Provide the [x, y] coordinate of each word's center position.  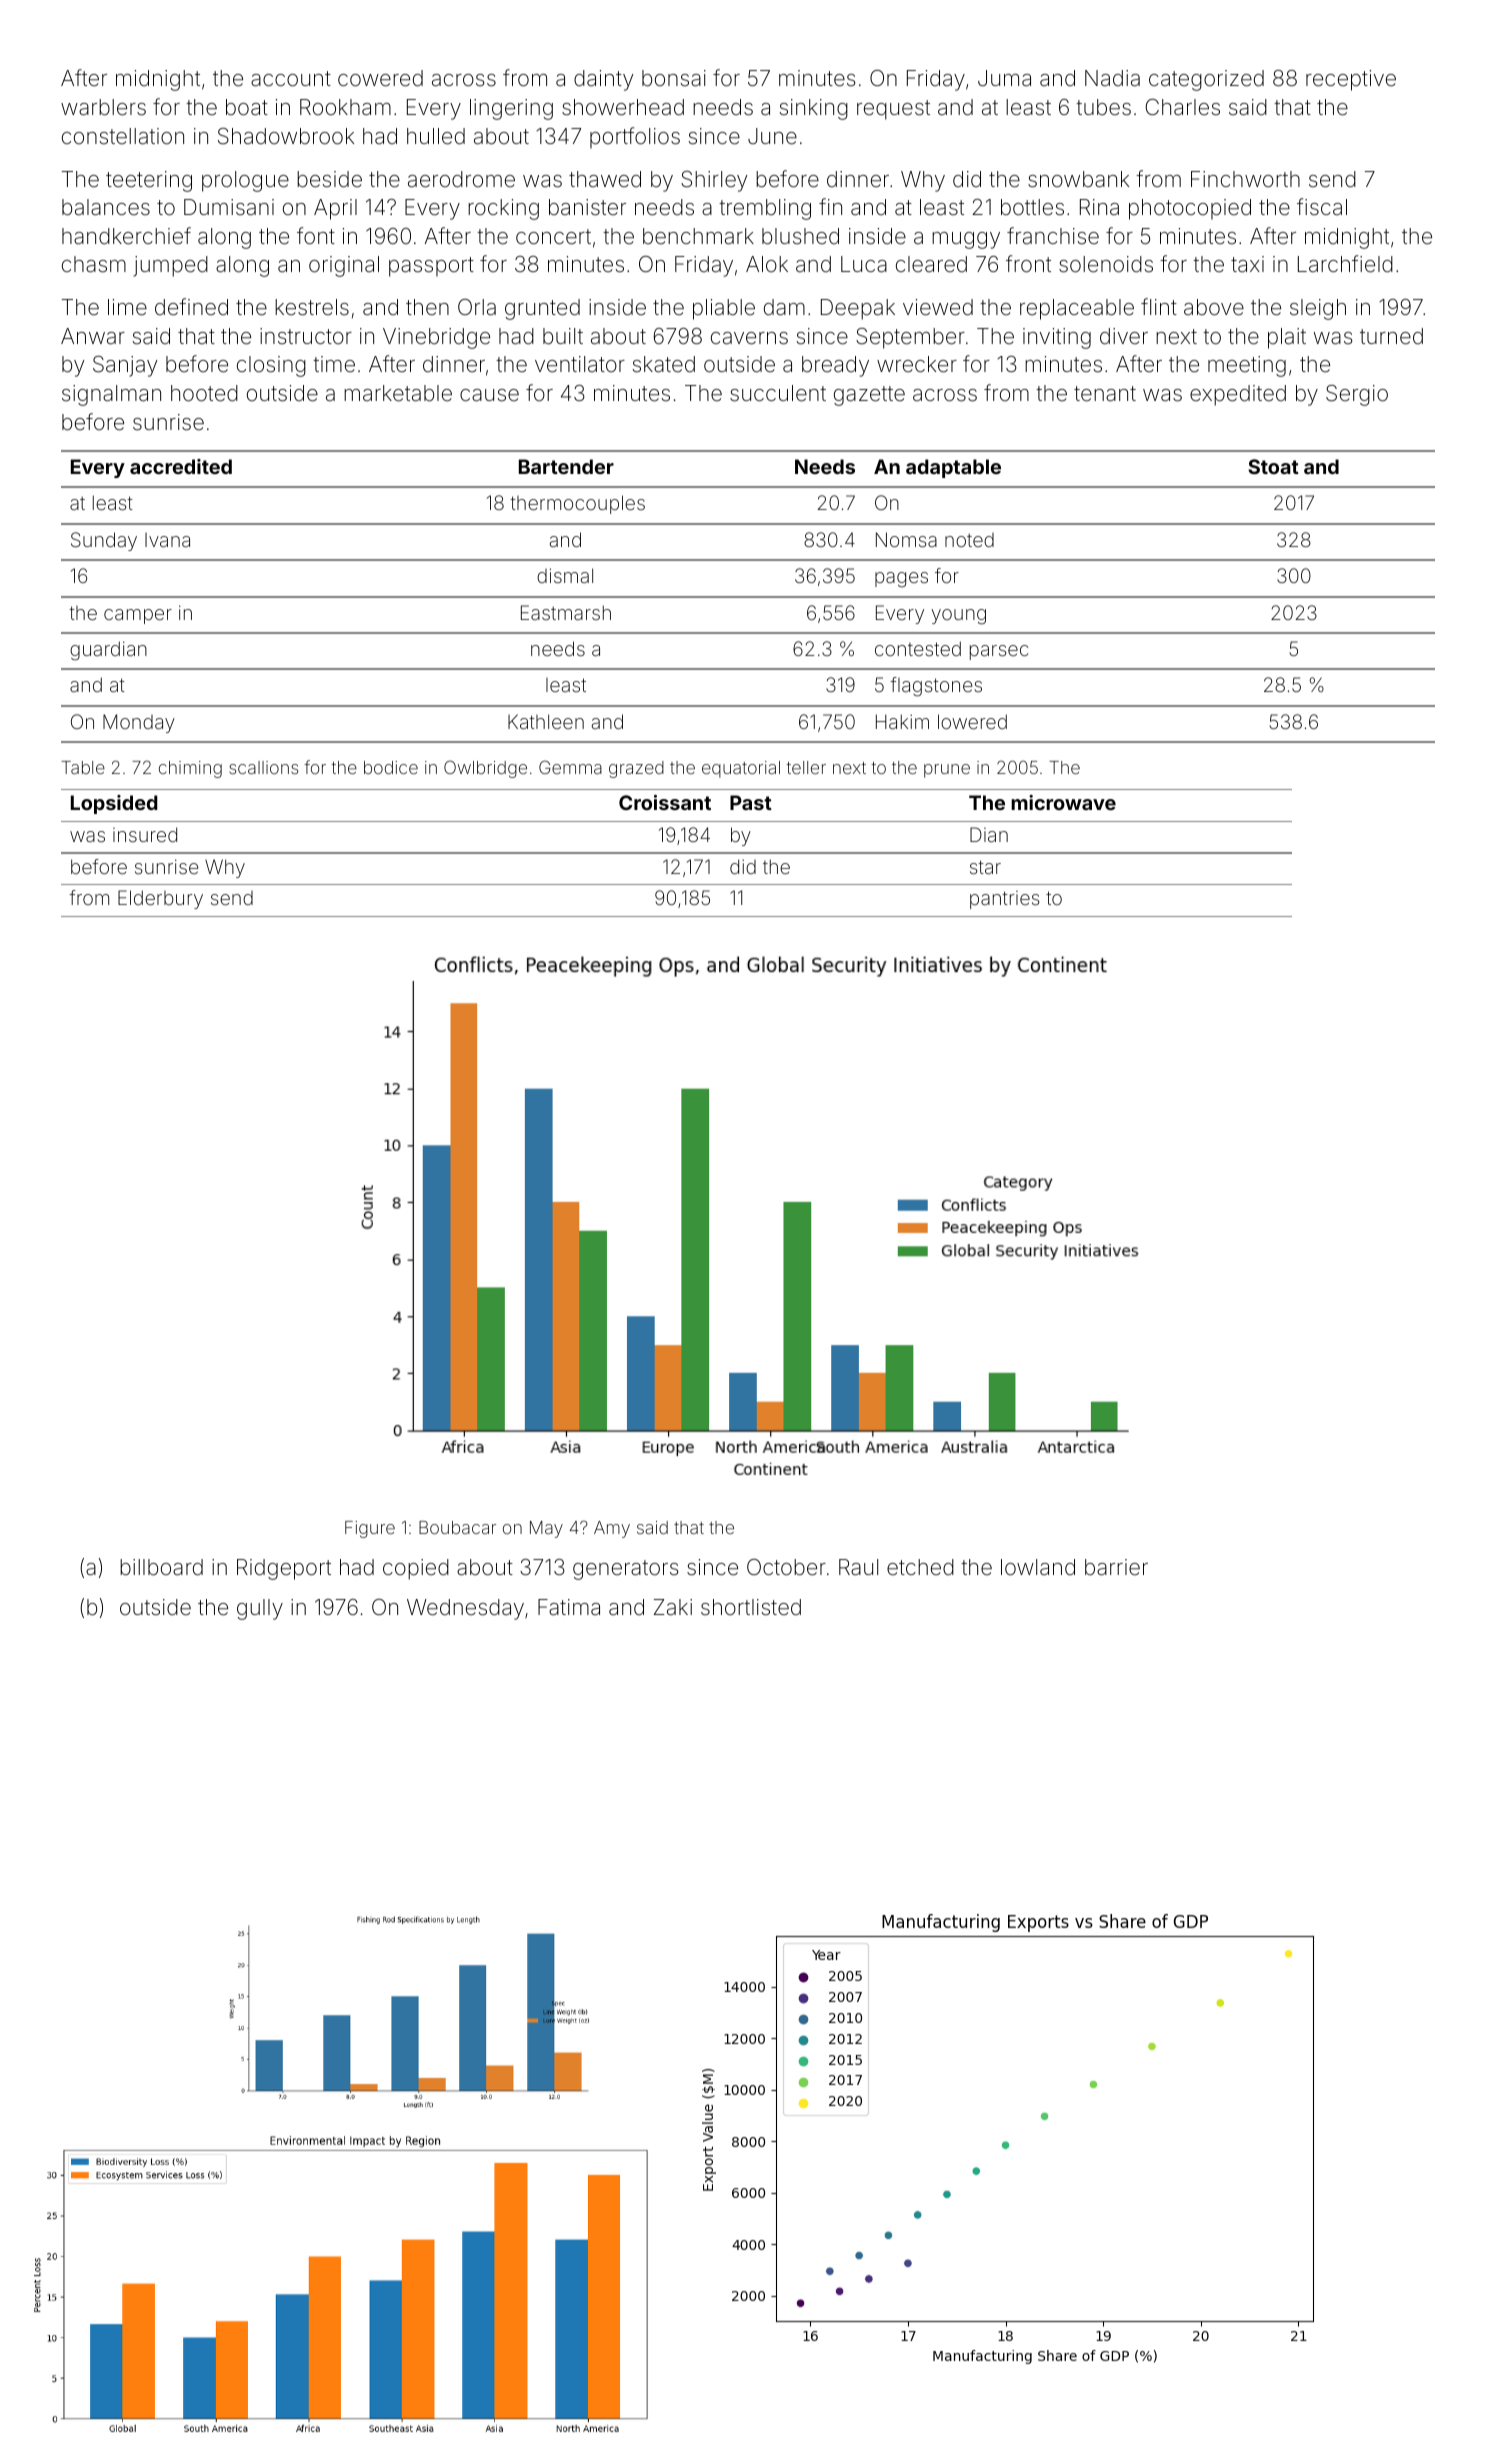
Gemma [570, 767]
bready [835, 366]
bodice [391, 767]
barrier [1116, 1567]
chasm [94, 264]
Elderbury [160, 899]
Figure [370, 1529]
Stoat [1273, 466]
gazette [869, 396]
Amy [612, 1529]
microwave [1063, 802]
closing [271, 366]
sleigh [1318, 309]
